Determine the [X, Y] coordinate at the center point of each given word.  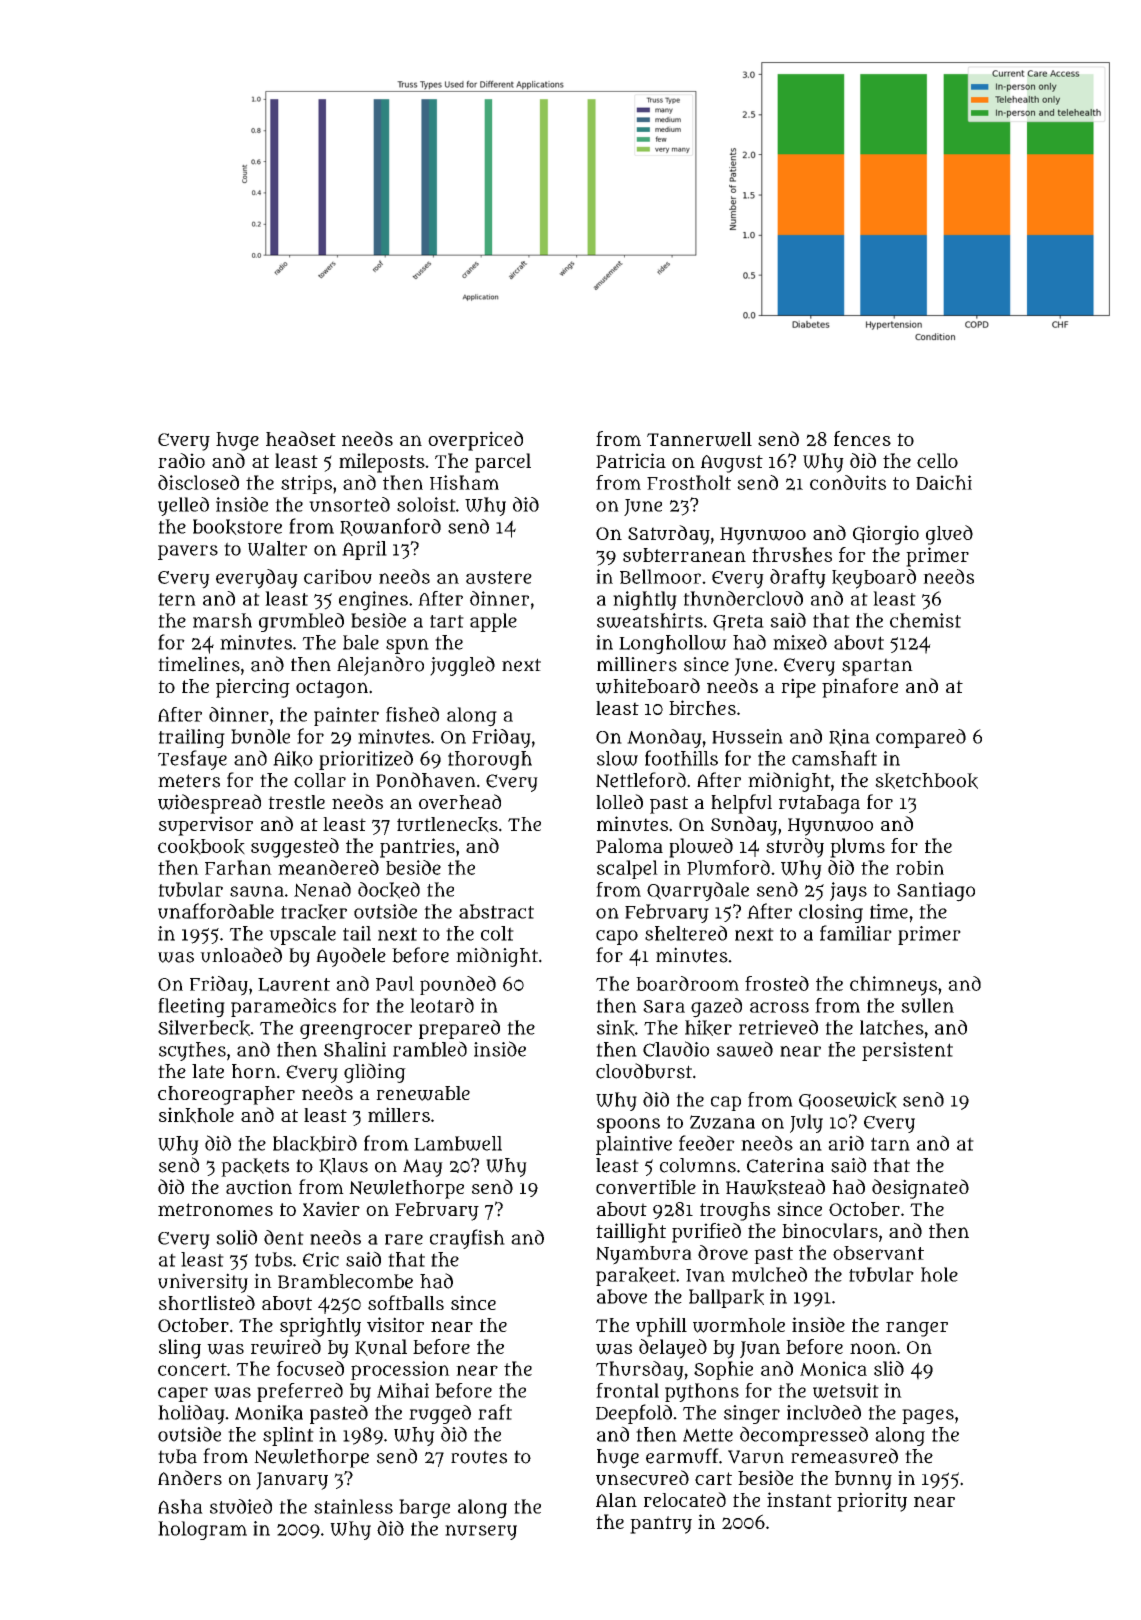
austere [499, 577]
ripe [798, 688]
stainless [353, 1506]
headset [301, 438]
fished [412, 714]
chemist [925, 620]
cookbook [201, 847]
